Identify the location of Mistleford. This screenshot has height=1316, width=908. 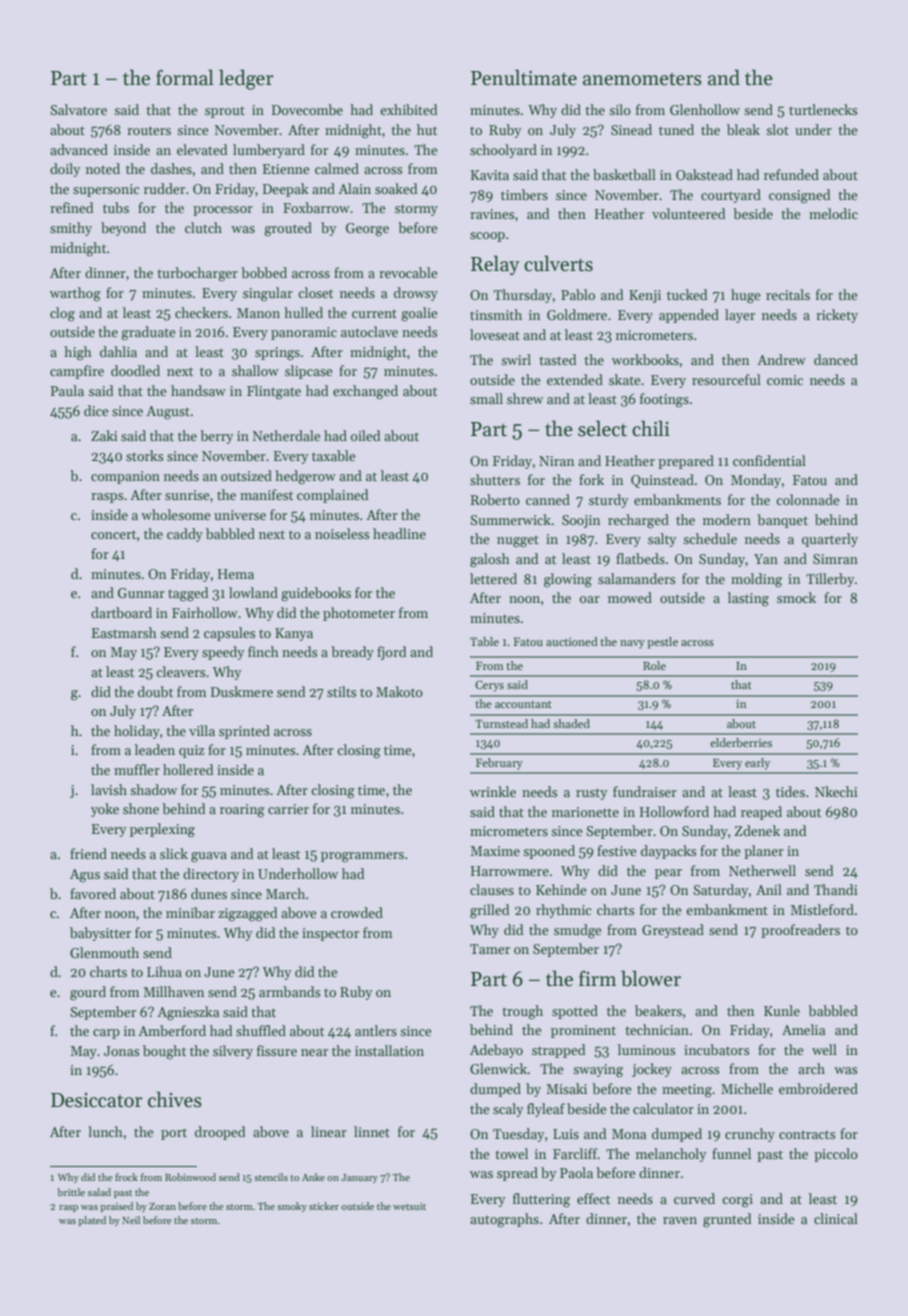
(822, 909).
